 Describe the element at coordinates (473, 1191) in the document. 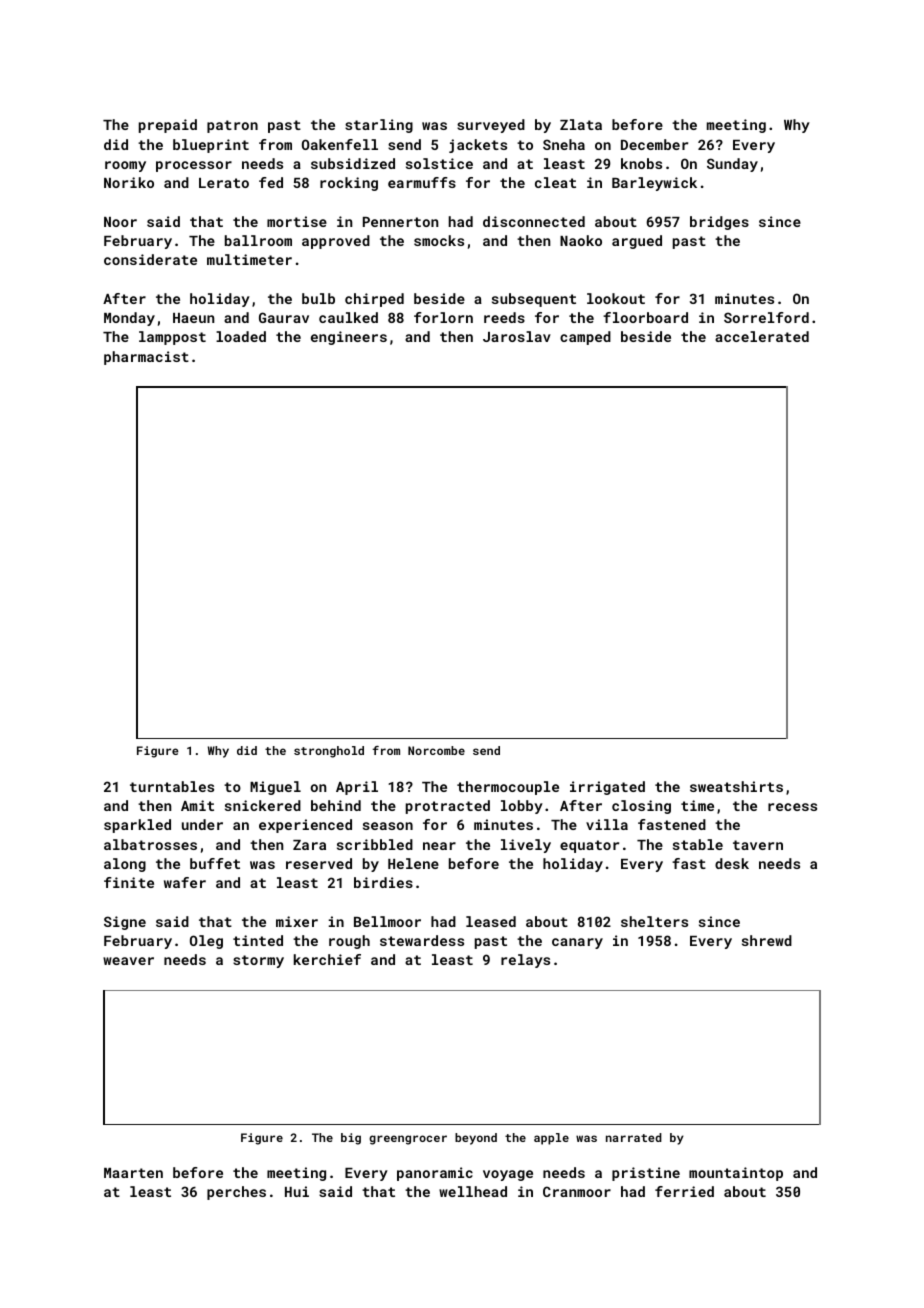

I see `wellhead` at that location.
